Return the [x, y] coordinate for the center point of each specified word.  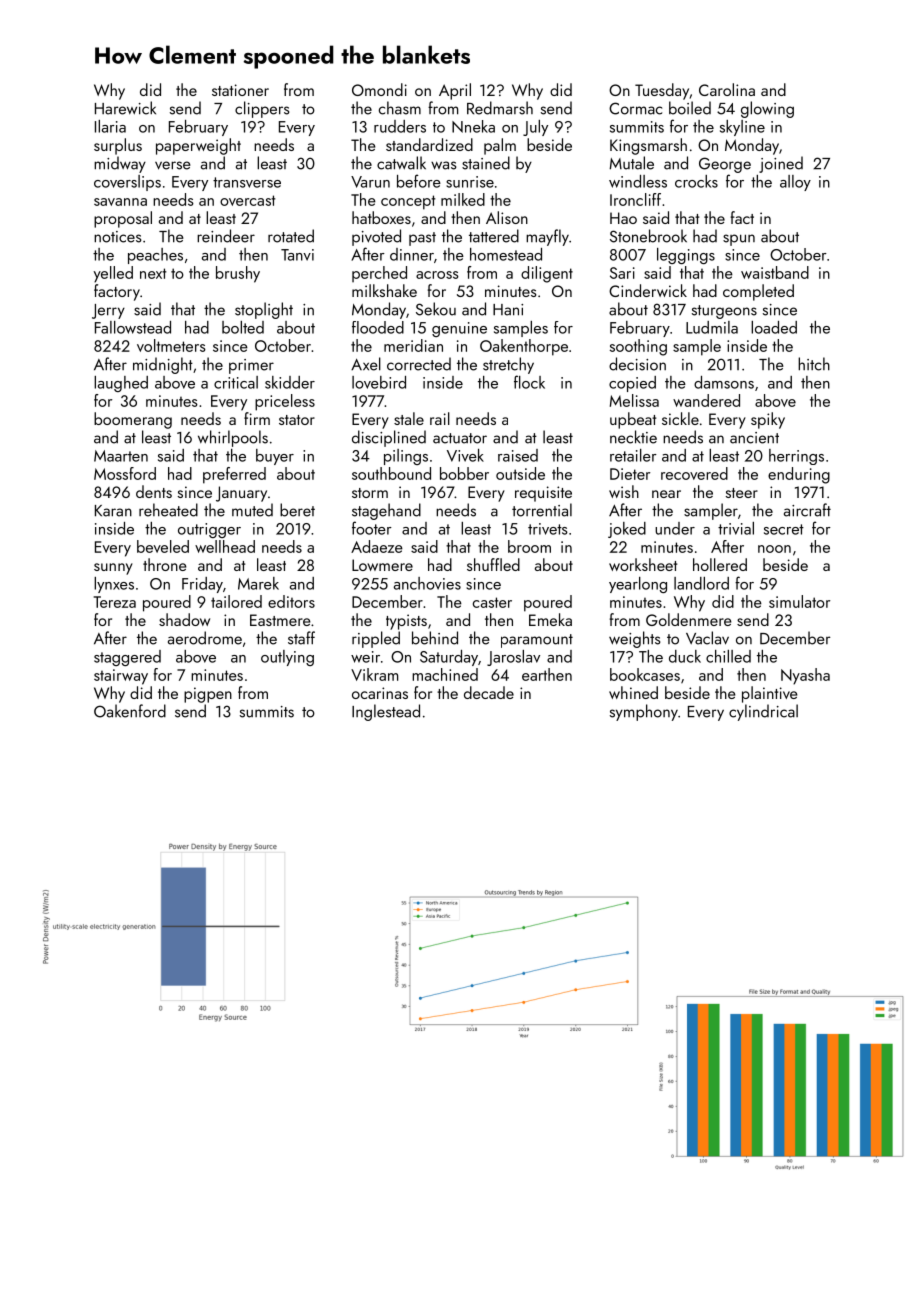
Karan [113, 511]
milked [463, 199]
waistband [775, 272]
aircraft [807, 510]
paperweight [198, 146]
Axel [366, 364]
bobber [464, 473]
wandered [706, 400]
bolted [243, 327]
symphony [644, 712]
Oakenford [130, 711]
